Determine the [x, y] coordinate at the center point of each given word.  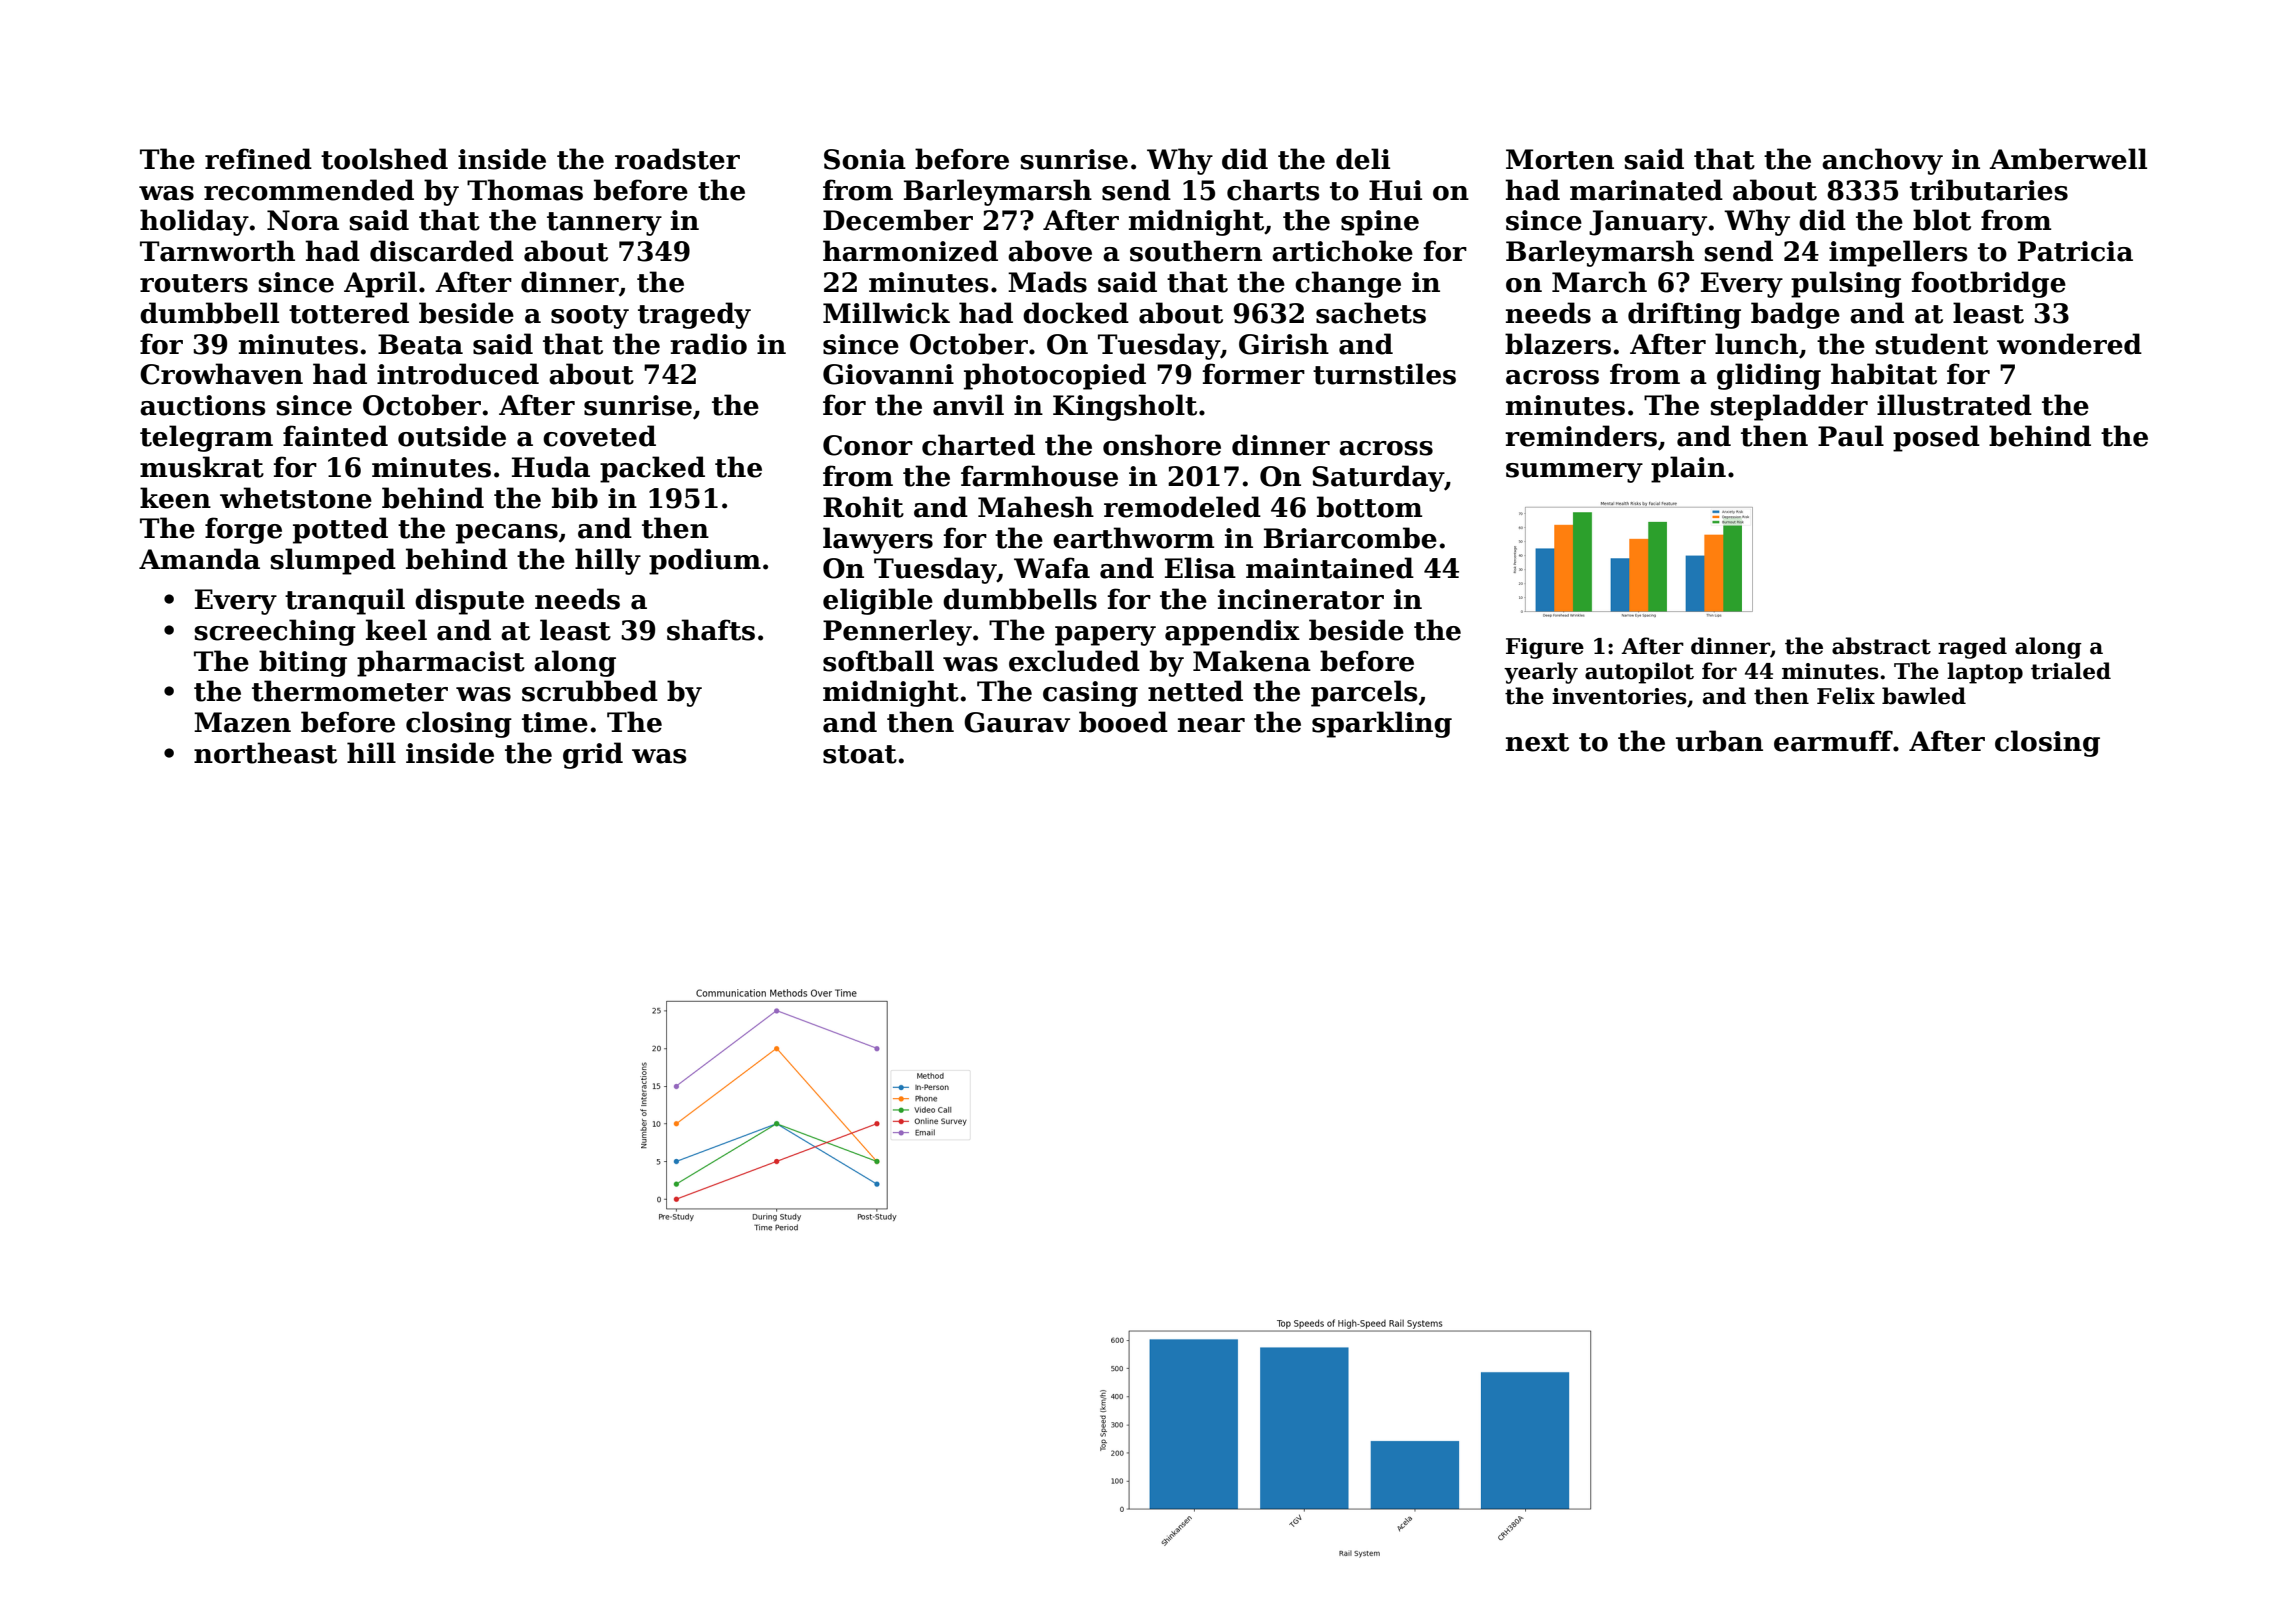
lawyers [878, 540]
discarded [442, 251]
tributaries [1989, 190]
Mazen [242, 722]
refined [258, 159]
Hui [1395, 190]
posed [1936, 438]
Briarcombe [1350, 538]
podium [705, 561]
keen [175, 498]
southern [1196, 251]
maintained [1330, 568]
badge [1795, 315]
